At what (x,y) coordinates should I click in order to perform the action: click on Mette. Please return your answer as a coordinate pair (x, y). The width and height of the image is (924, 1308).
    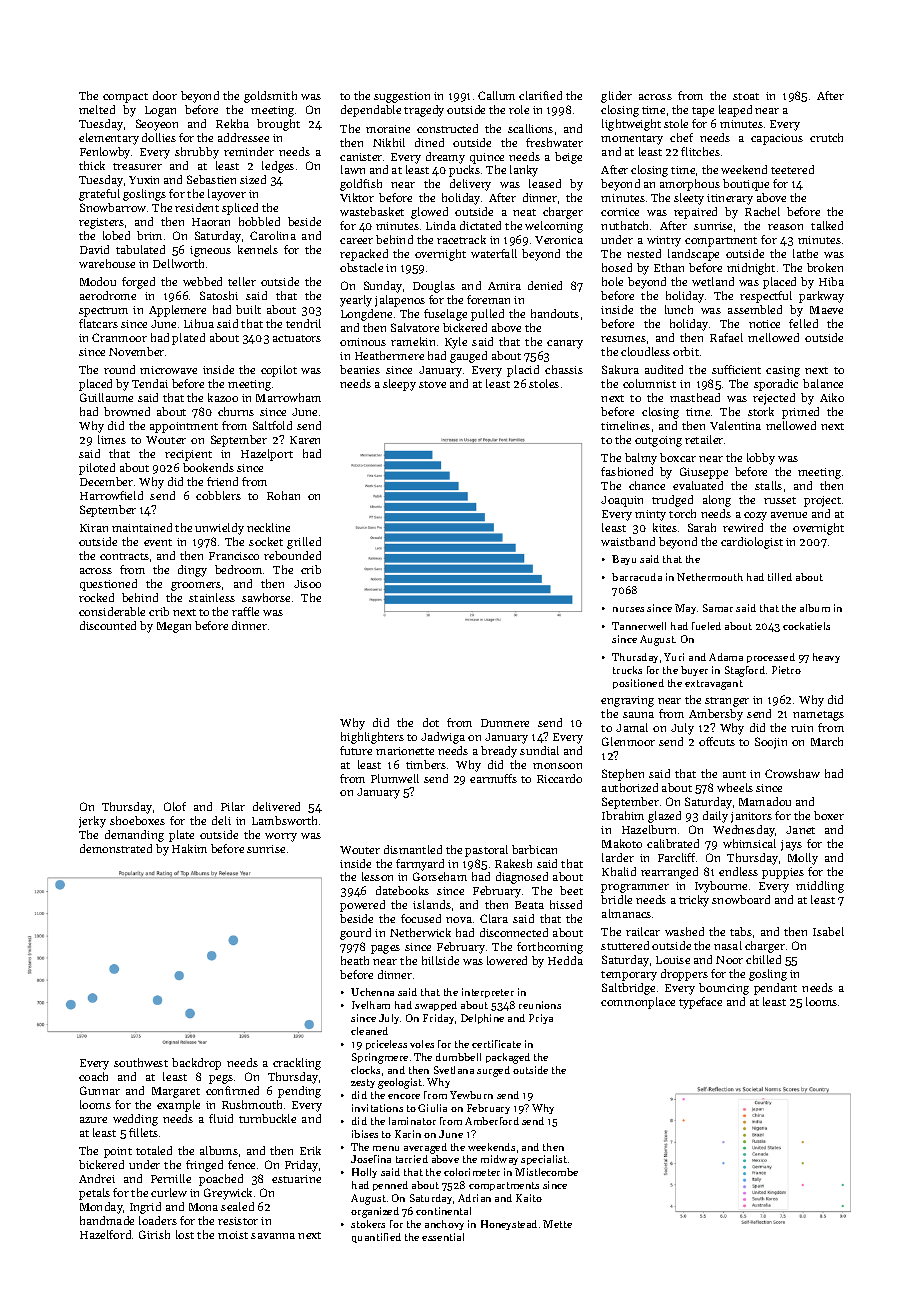
    Looking at the image, I should click on (557, 1224).
